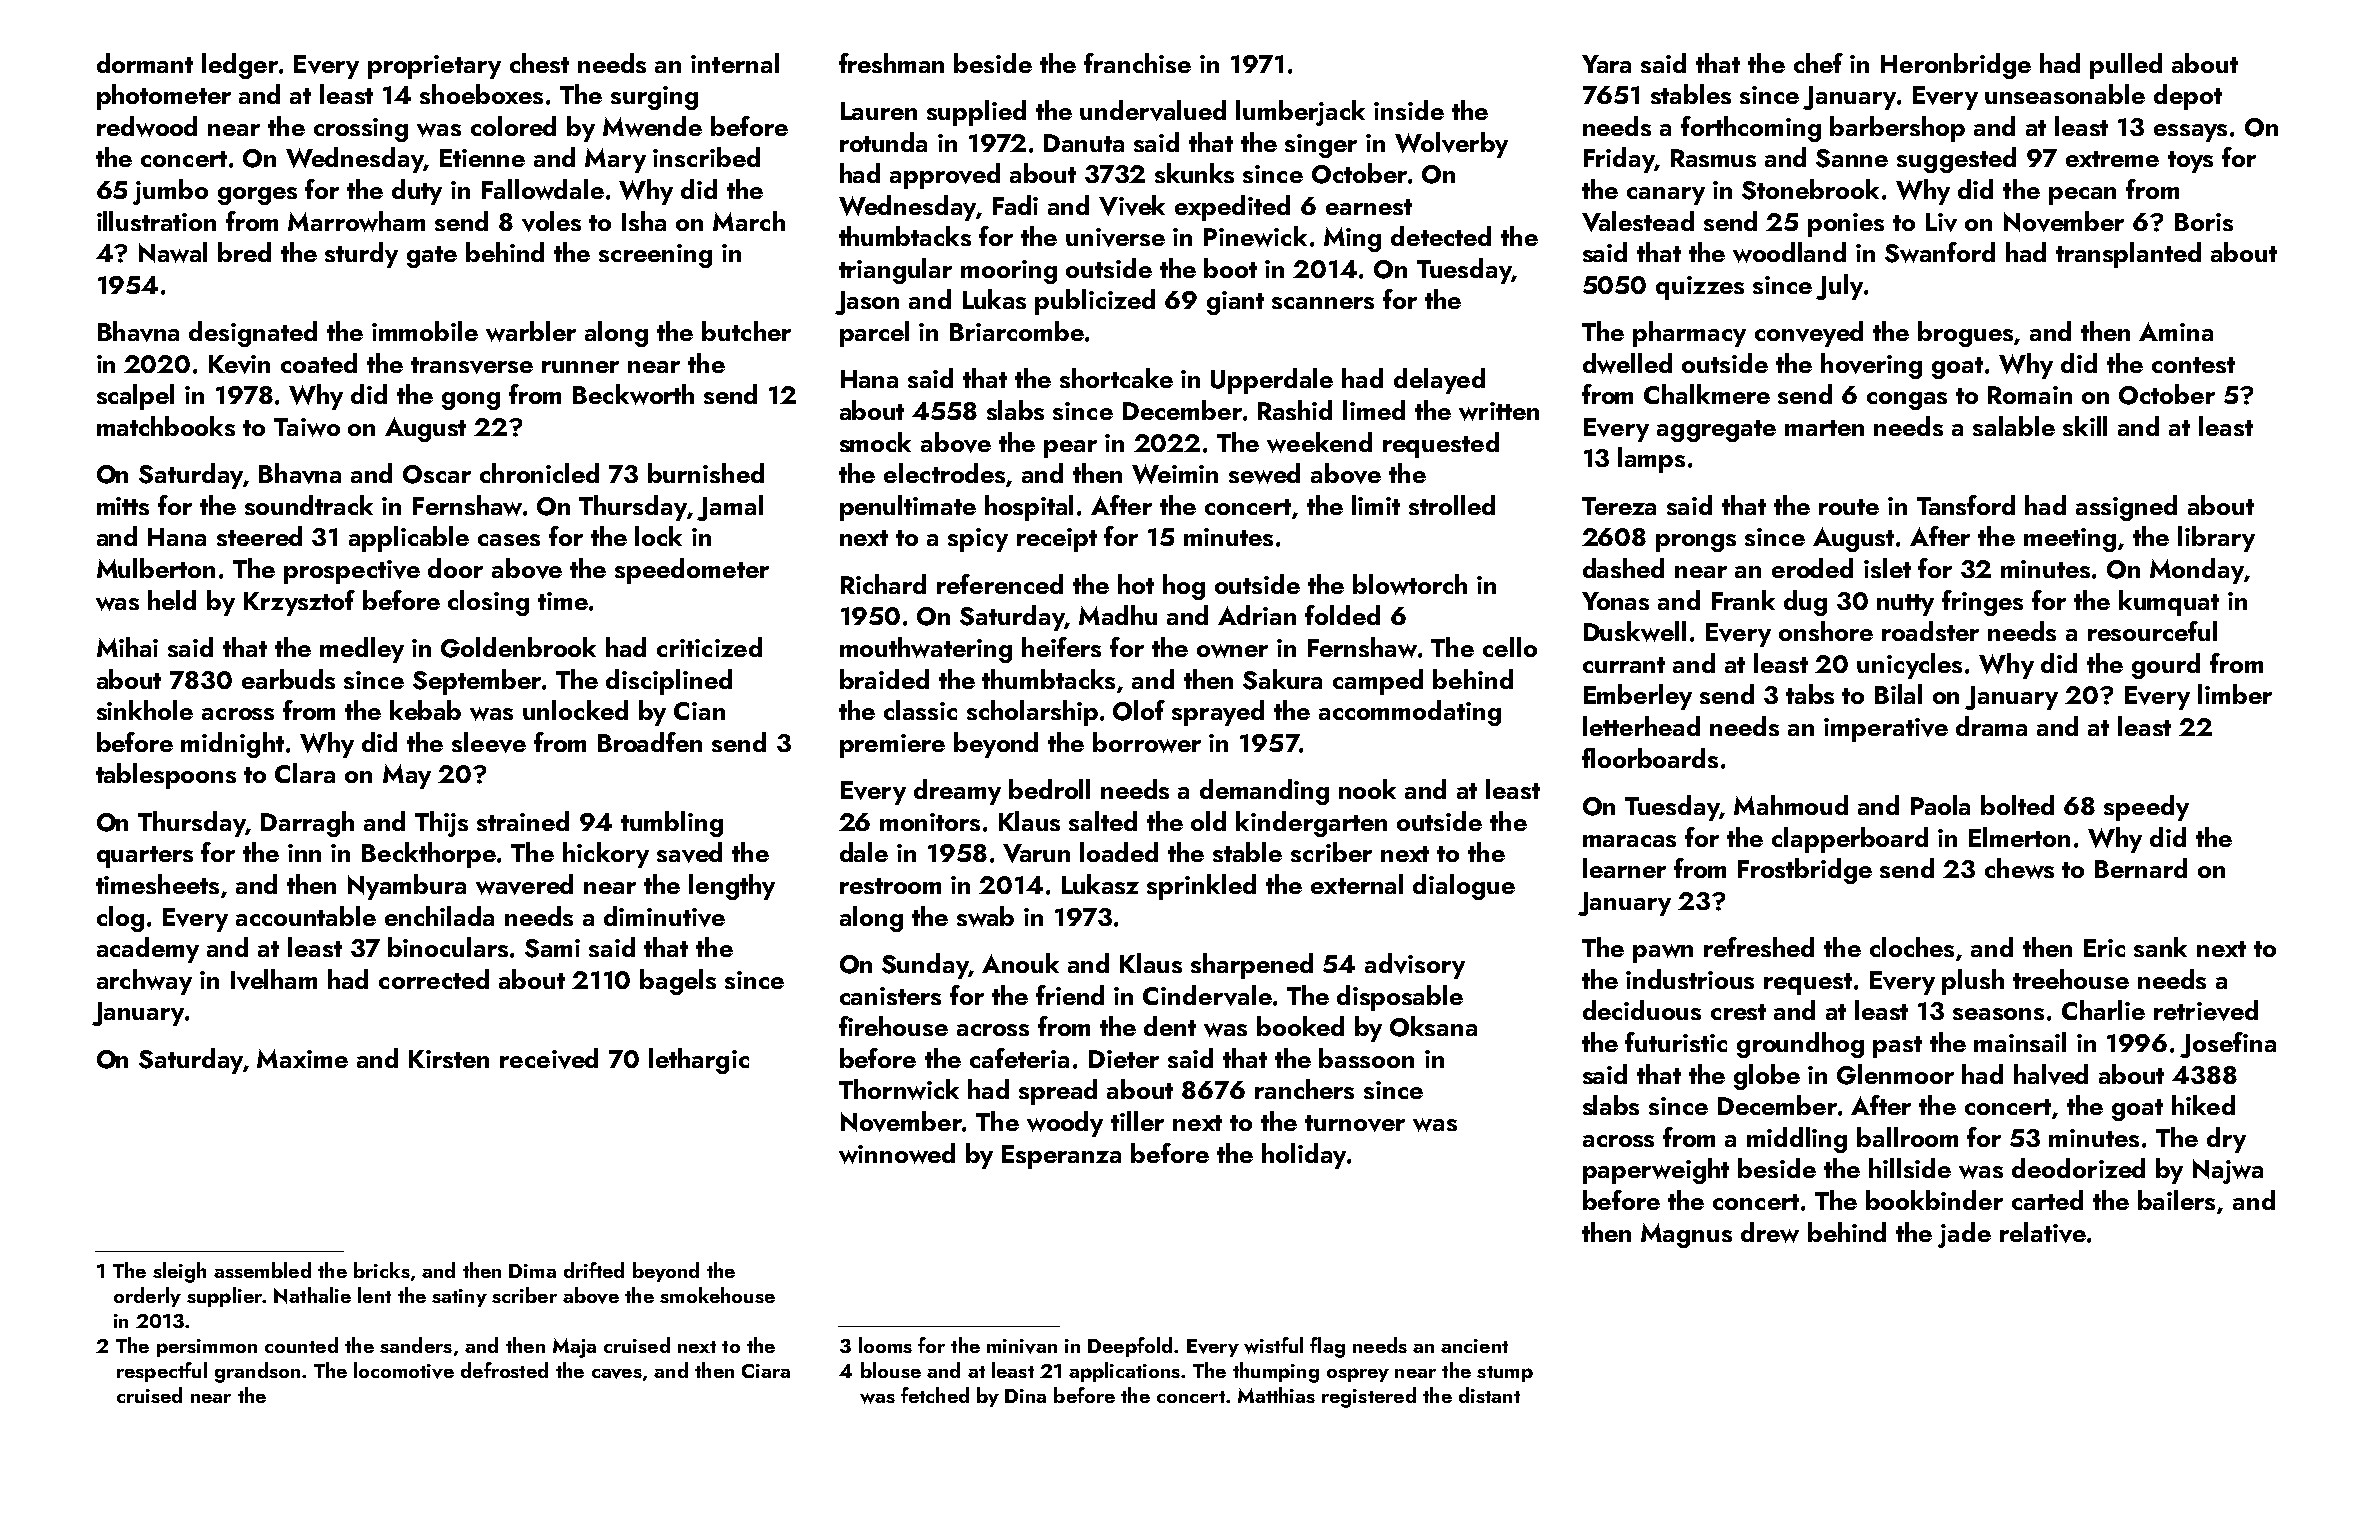 The width and height of the screenshot is (2380, 1540). I want to click on Dima, so click(532, 1271).
